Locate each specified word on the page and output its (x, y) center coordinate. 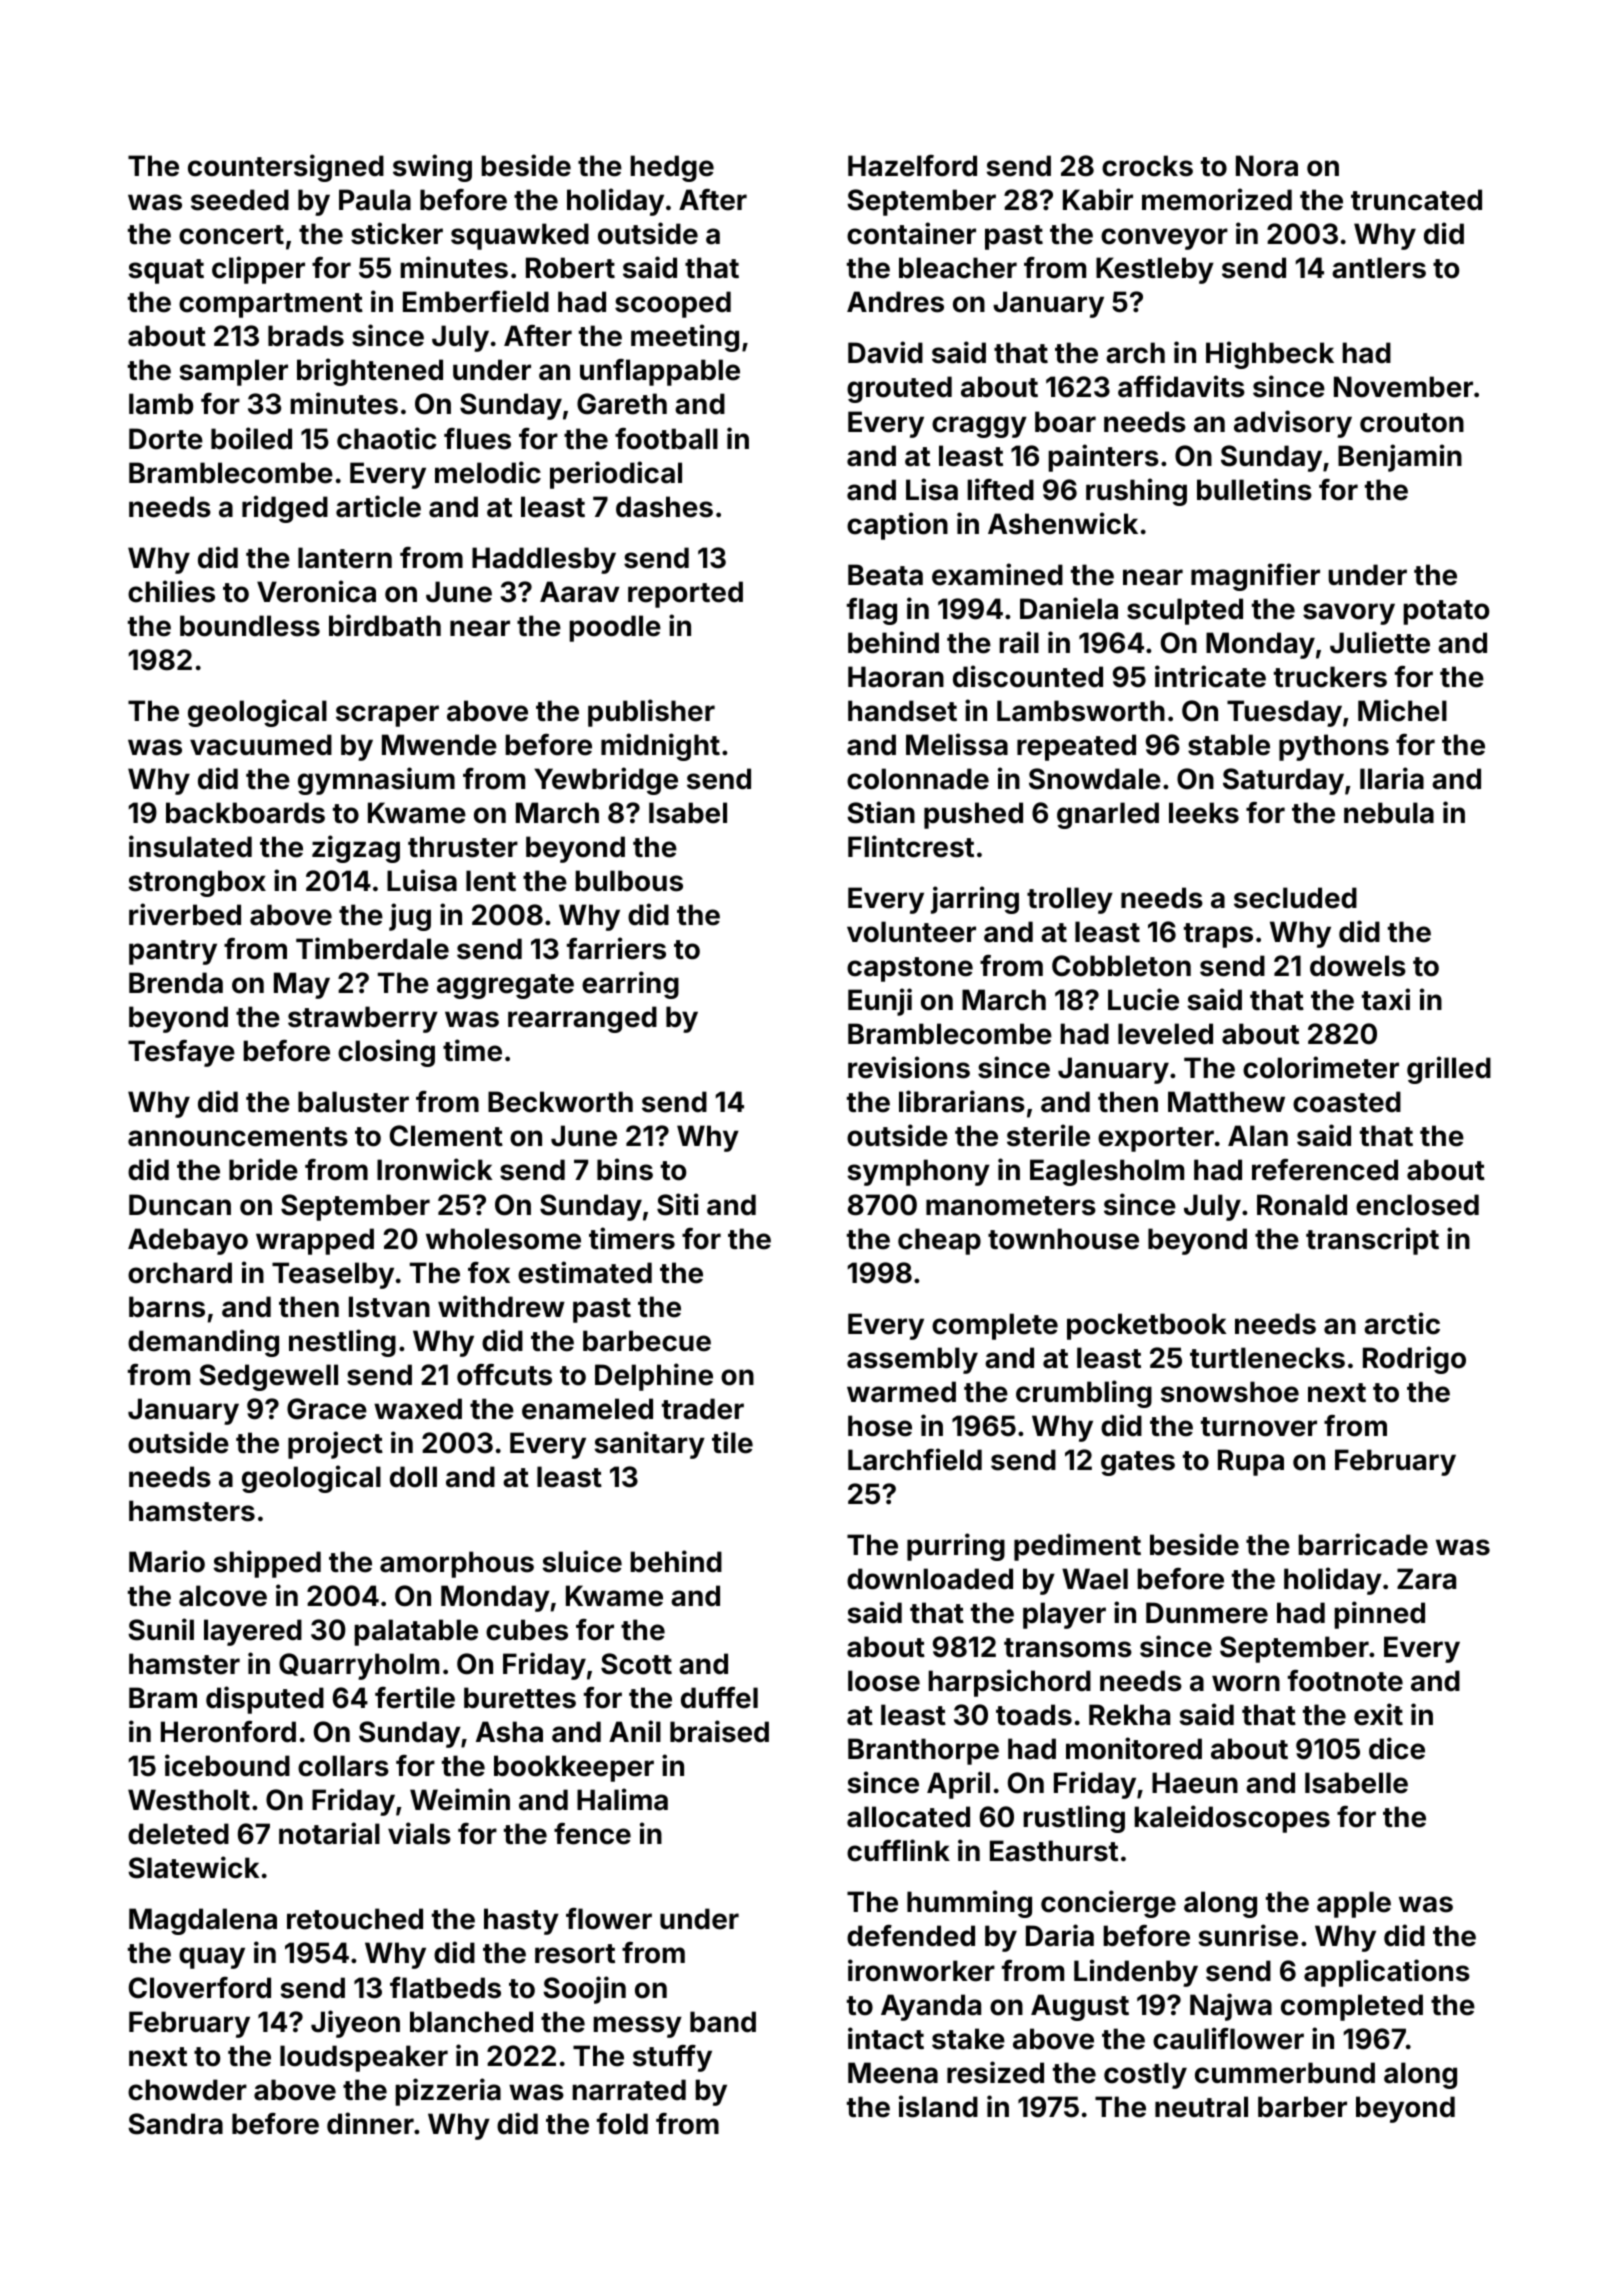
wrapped (315, 1241)
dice (1397, 1748)
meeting (685, 338)
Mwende (439, 745)
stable (1229, 745)
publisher (651, 713)
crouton (1412, 423)
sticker (397, 233)
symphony (918, 1172)
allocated (908, 1817)
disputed (265, 1700)
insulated (190, 846)
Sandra (175, 2124)
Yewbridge (606, 781)
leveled (1165, 1034)
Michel (1402, 710)
